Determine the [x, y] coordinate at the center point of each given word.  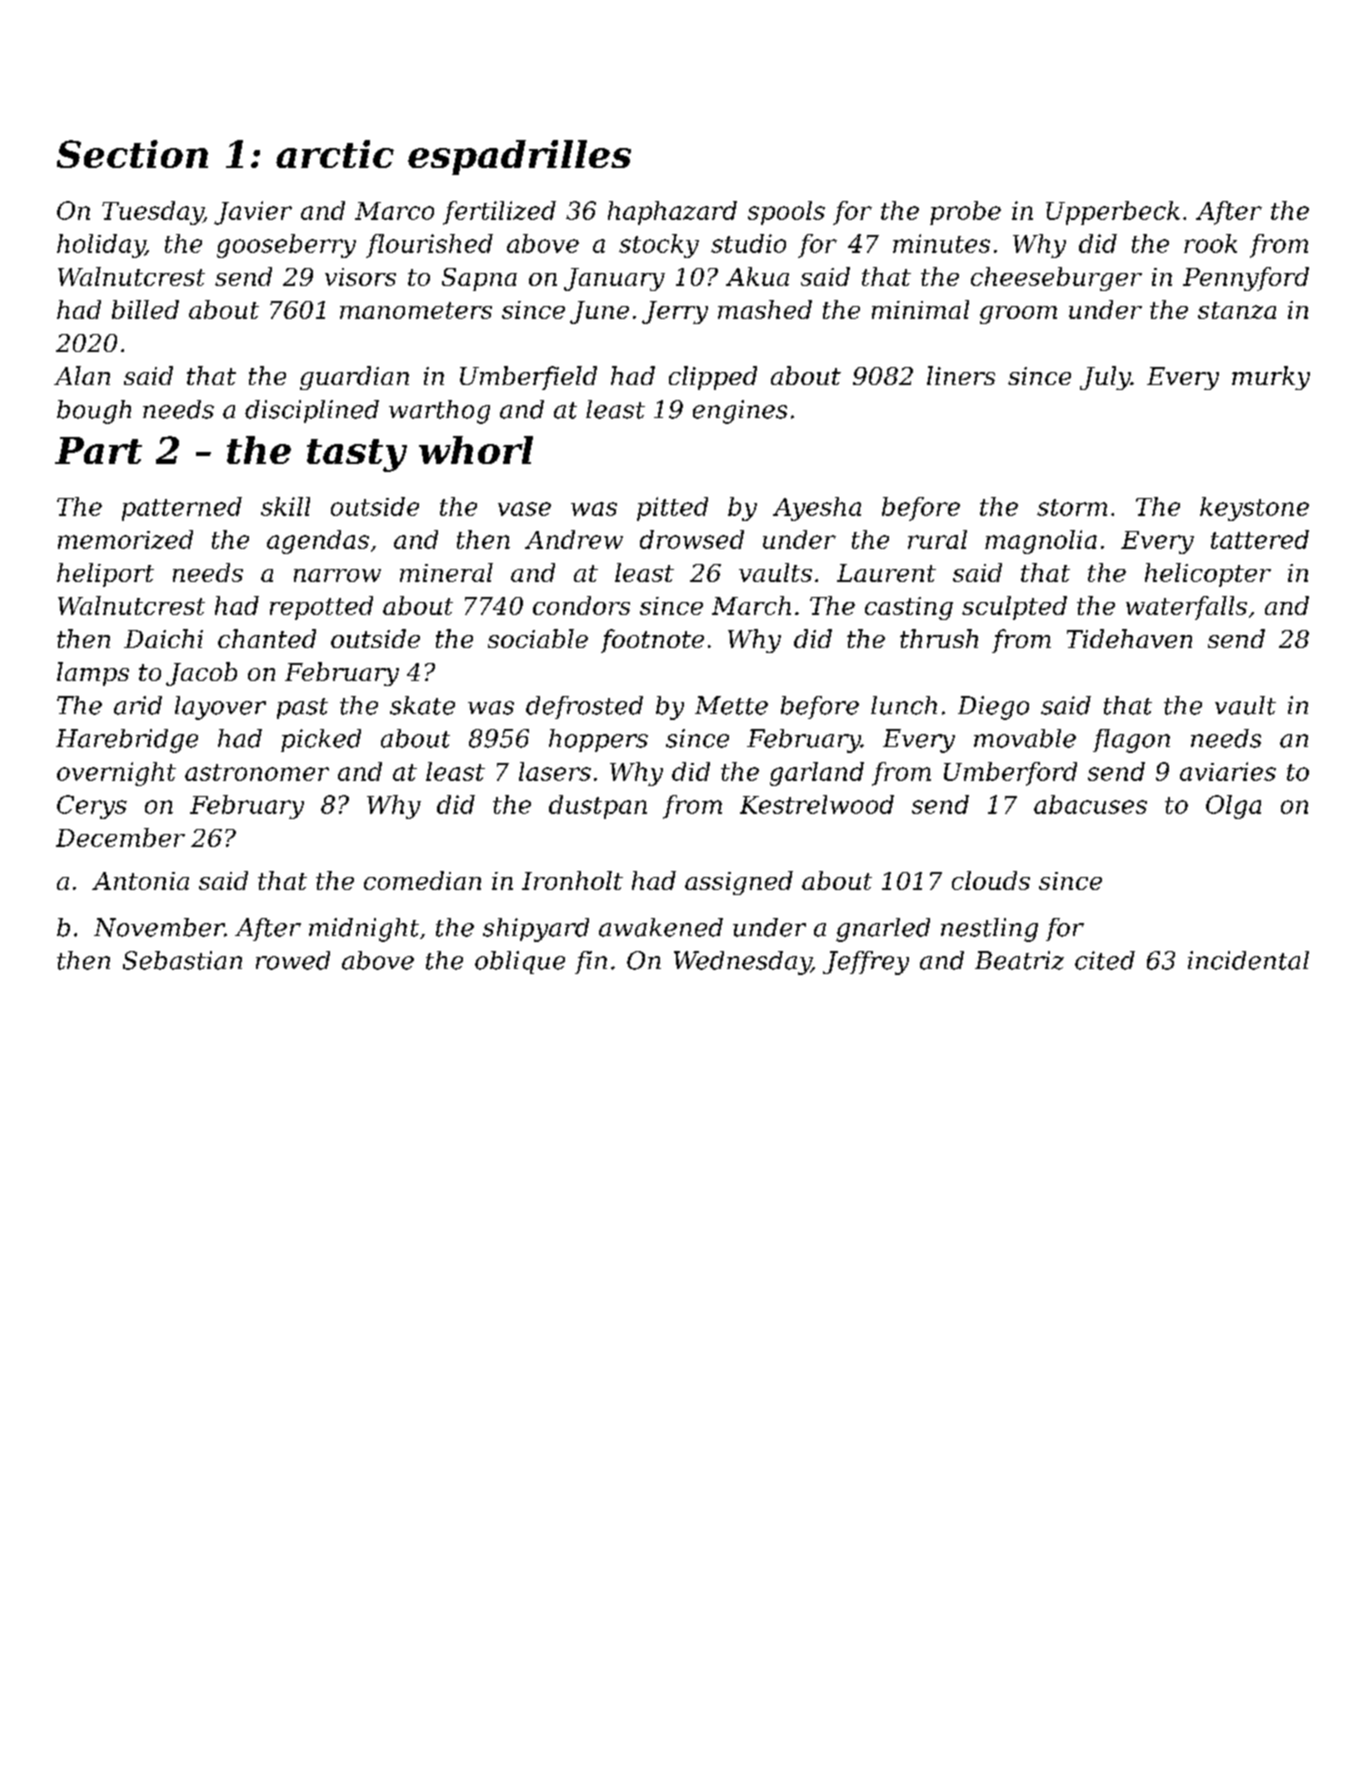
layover [220, 708]
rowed [293, 960]
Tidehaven [1129, 638]
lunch [904, 705]
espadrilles [519, 157]
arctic [335, 154]
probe [965, 213]
